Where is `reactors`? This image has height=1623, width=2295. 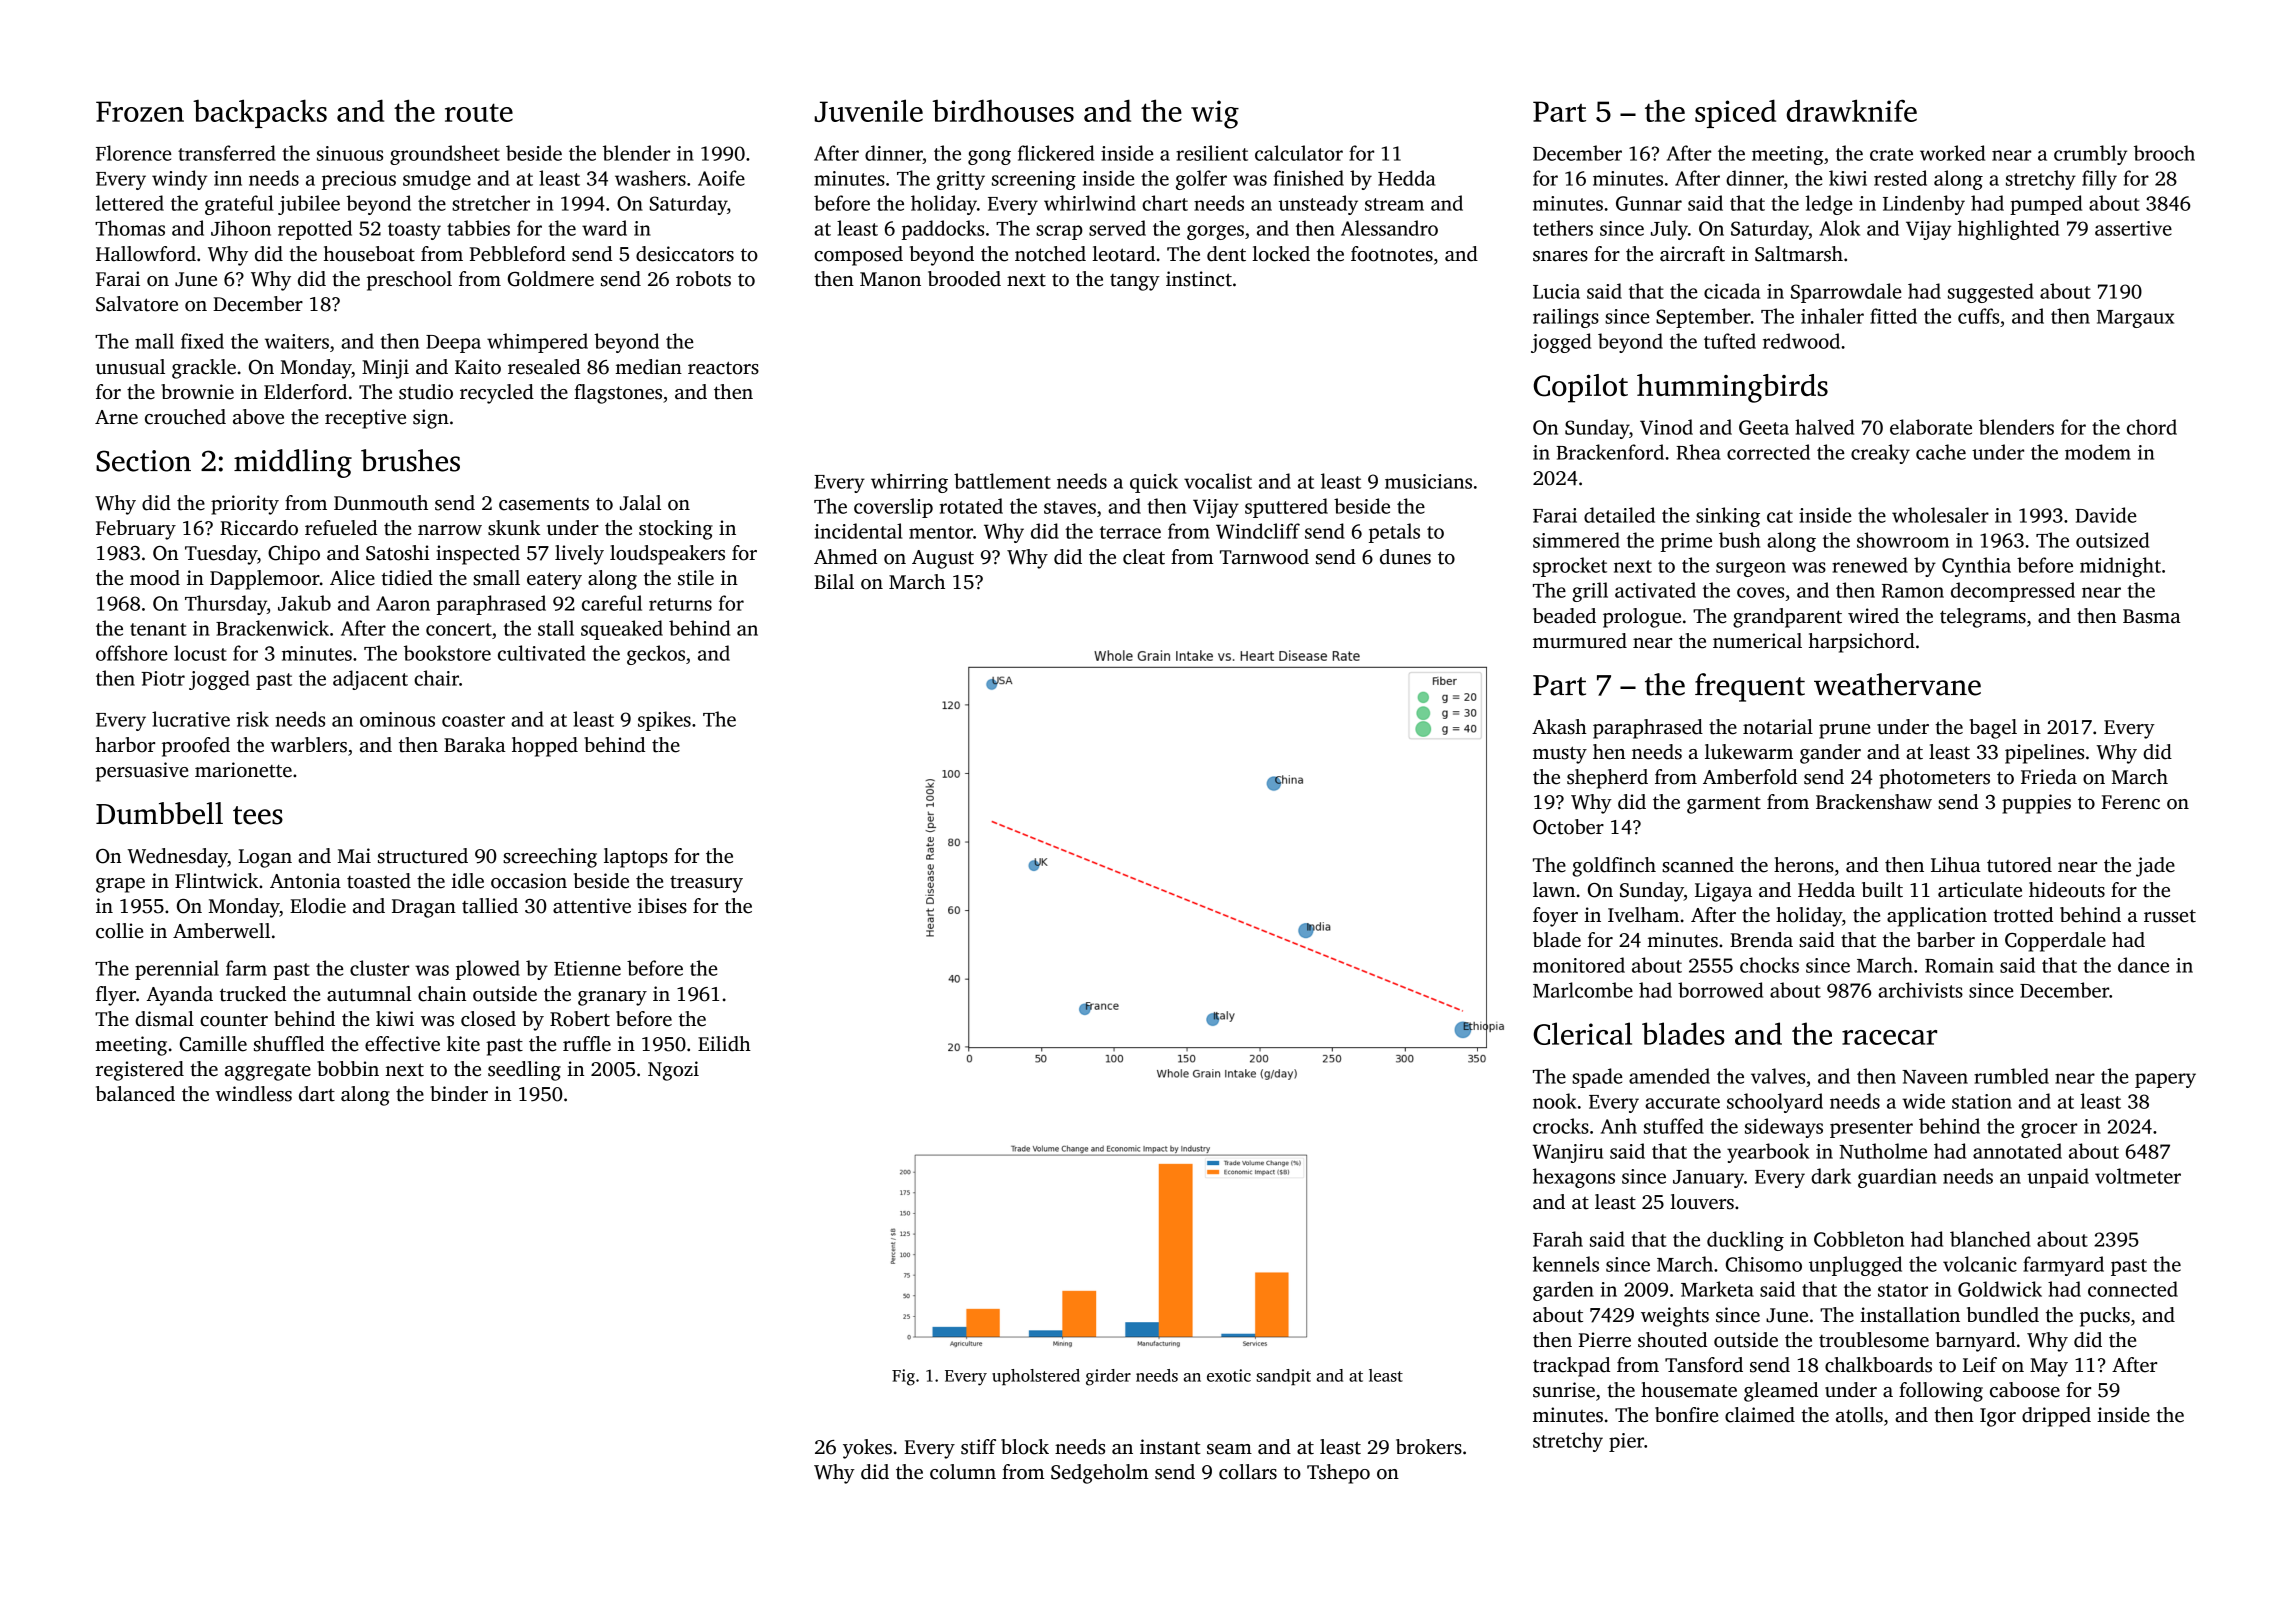 reactors is located at coordinates (723, 368).
